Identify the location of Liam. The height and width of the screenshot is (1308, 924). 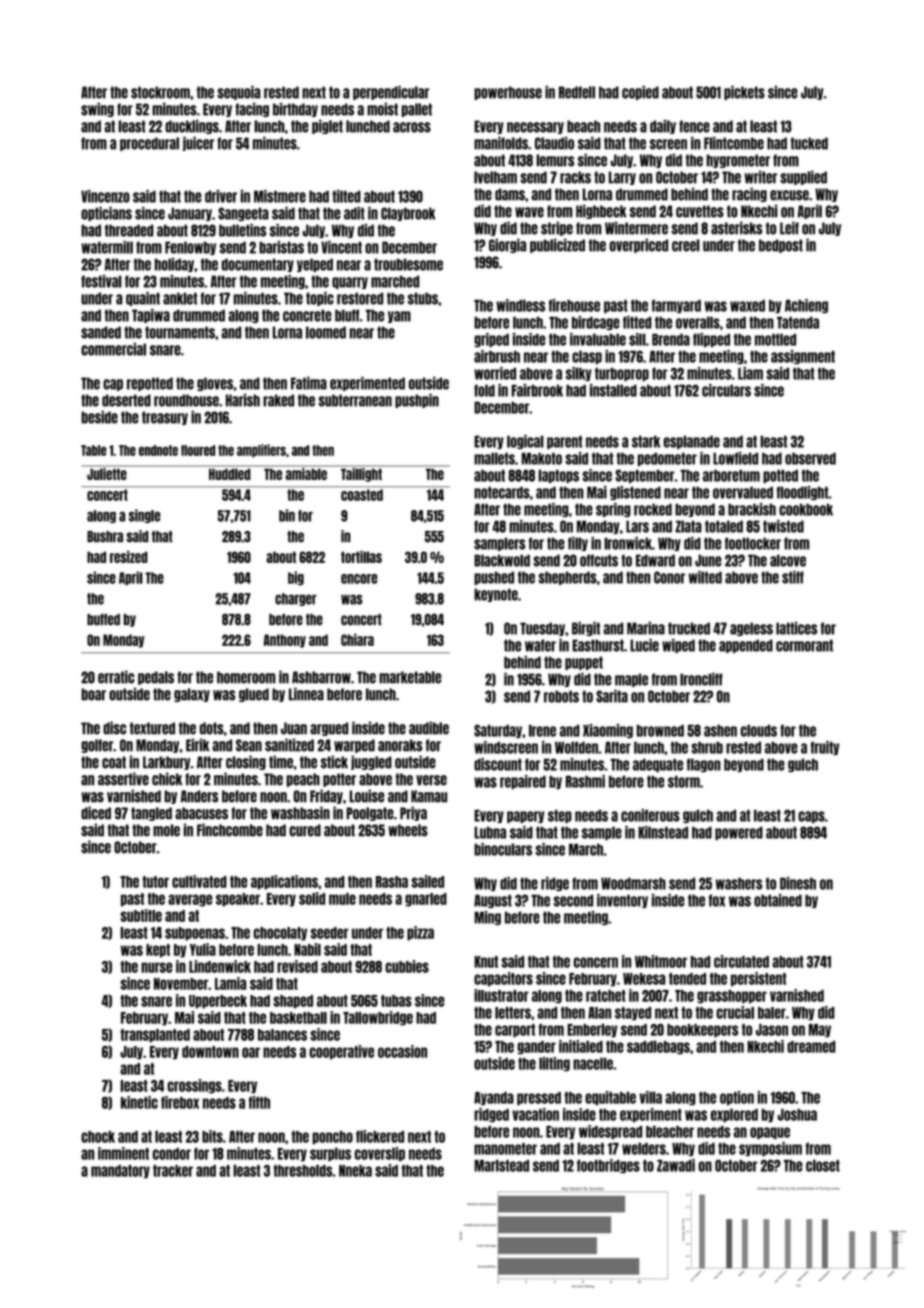
(750, 373).
